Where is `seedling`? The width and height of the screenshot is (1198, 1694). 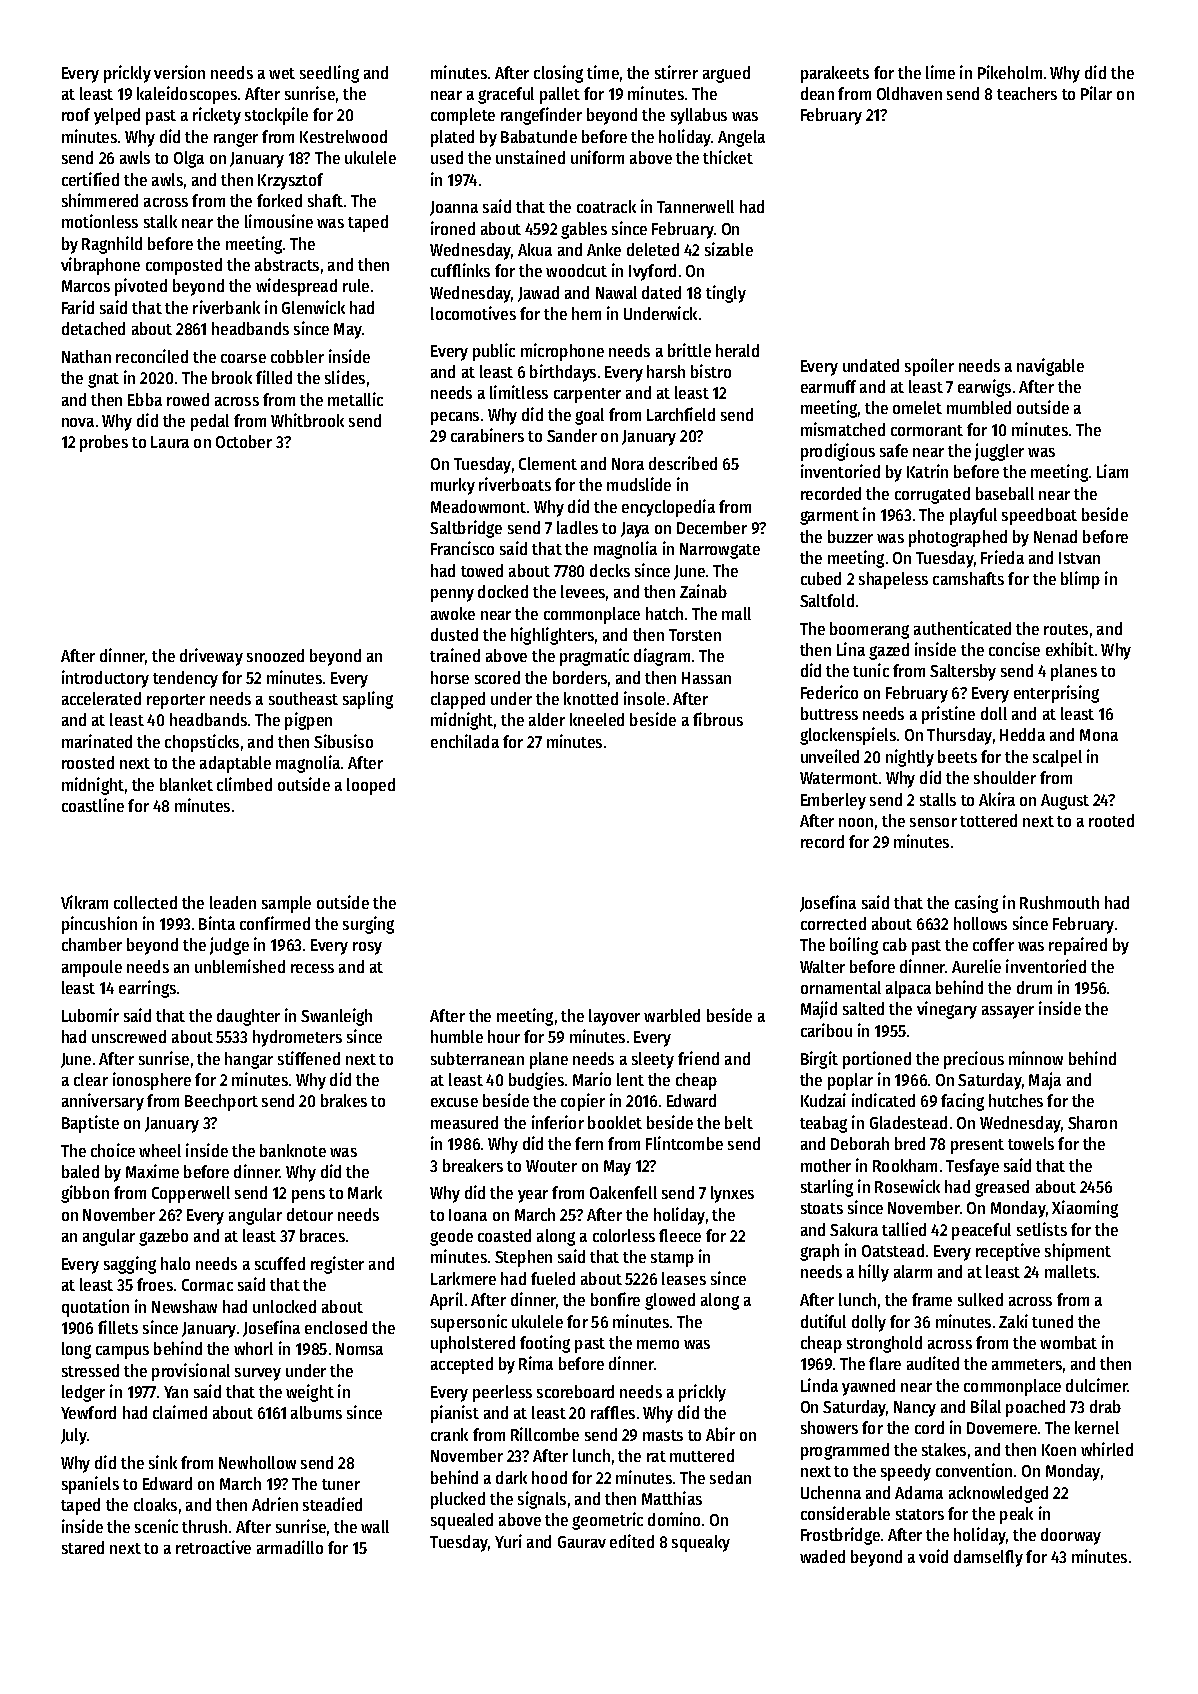 seedling is located at coordinates (329, 74).
